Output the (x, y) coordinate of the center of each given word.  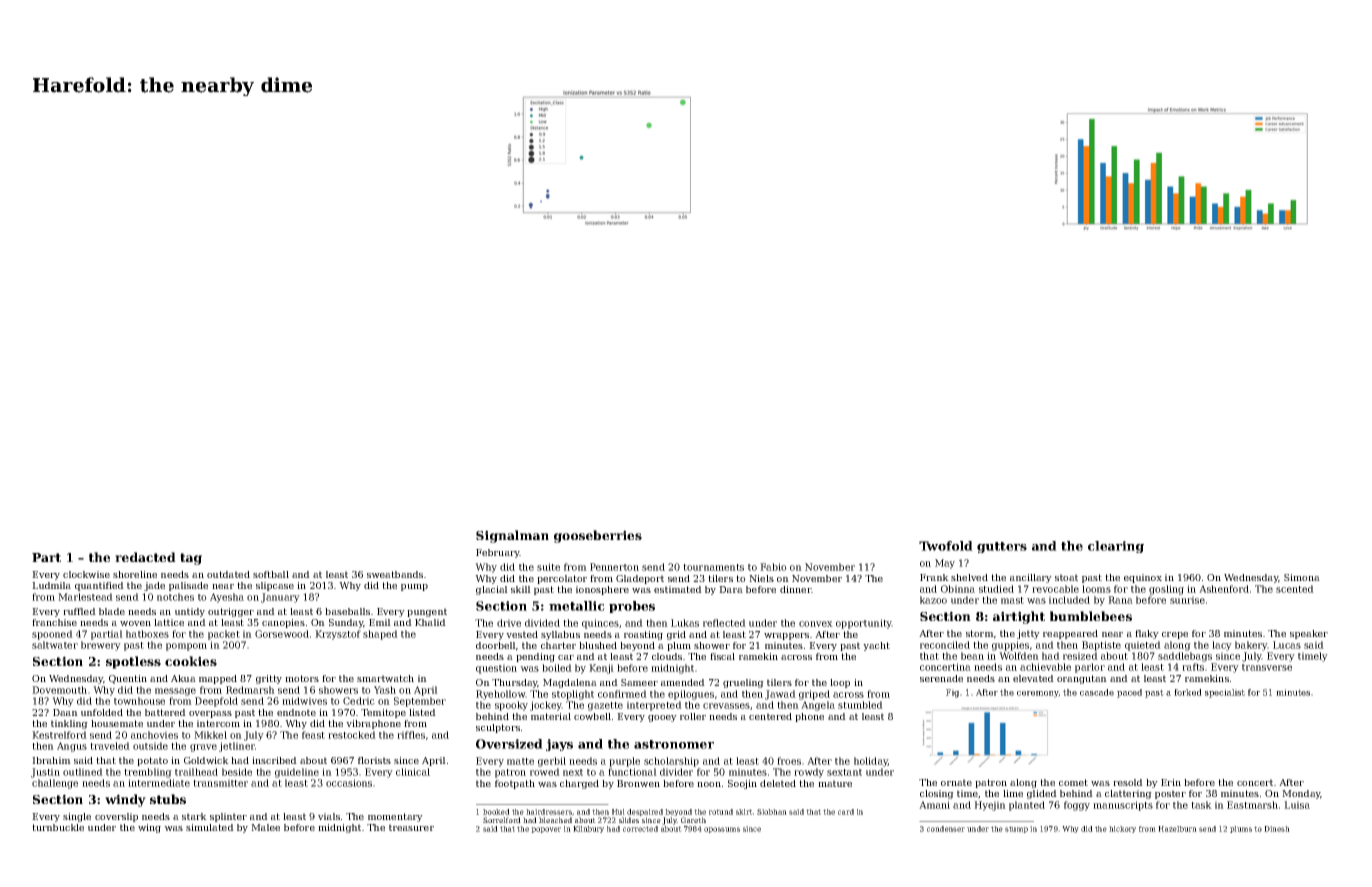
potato (152, 761)
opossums (722, 830)
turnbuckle (58, 827)
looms (1096, 589)
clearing (1116, 547)
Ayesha (227, 598)
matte (520, 761)
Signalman (512, 536)
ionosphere (602, 590)
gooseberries (598, 536)
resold (1128, 782)
